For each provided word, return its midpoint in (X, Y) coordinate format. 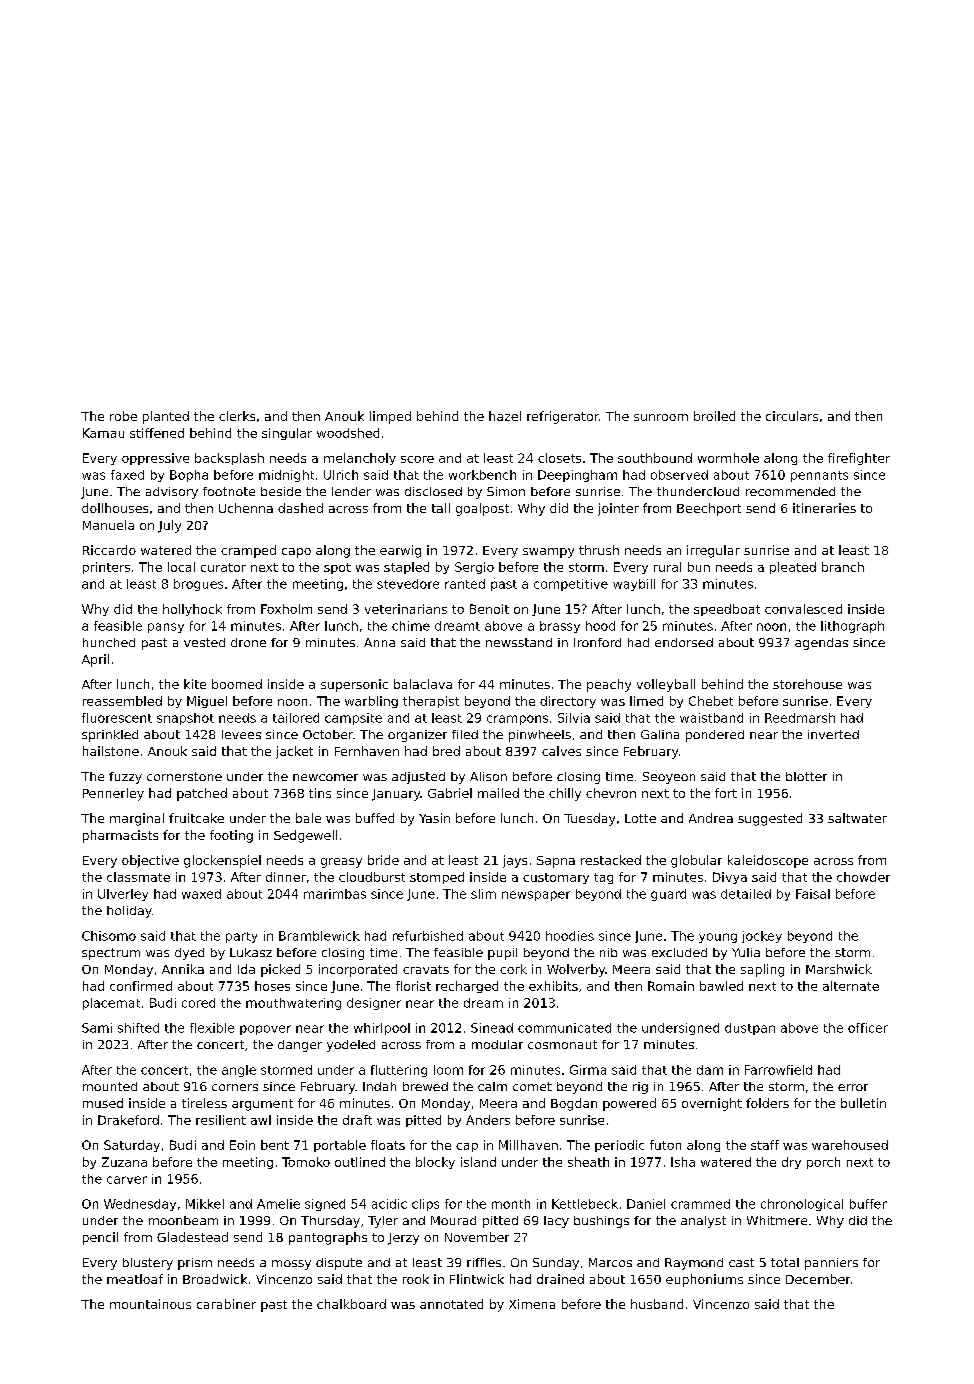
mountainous (150, 1304)
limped (390, 417)
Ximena (532, 1304)
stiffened (157, 433)
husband (657, 1304)
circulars (792, 416)
